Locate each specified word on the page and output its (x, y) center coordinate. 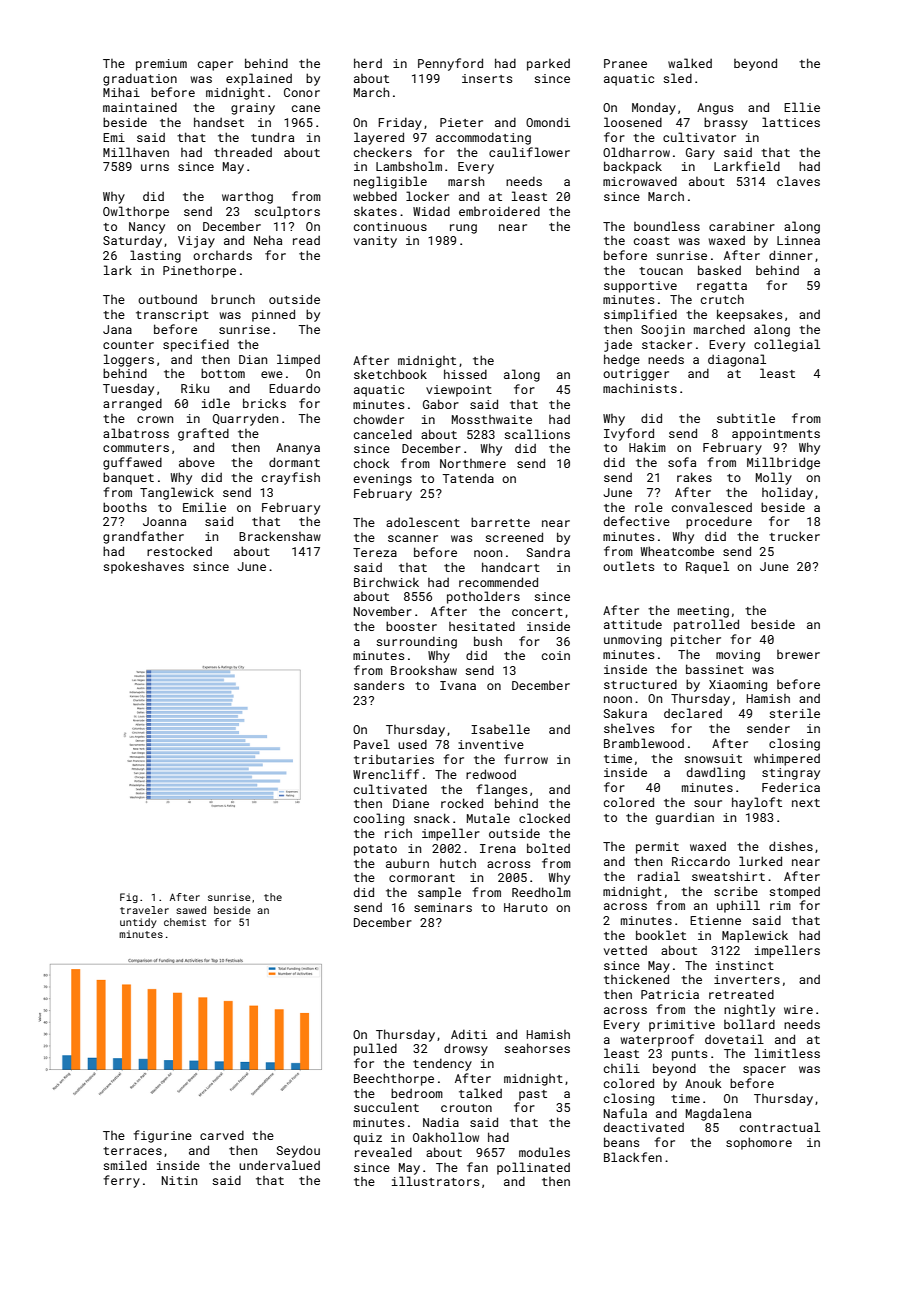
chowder (379, 419)
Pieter (461, 122)
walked (690, 63)
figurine (162, 1136)
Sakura (625, 713)
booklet (661, 935)
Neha (268, 240)
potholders (483, 597)
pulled (375, 1049)
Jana (117, 329)
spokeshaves (143, 567)
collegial (787, 345)
